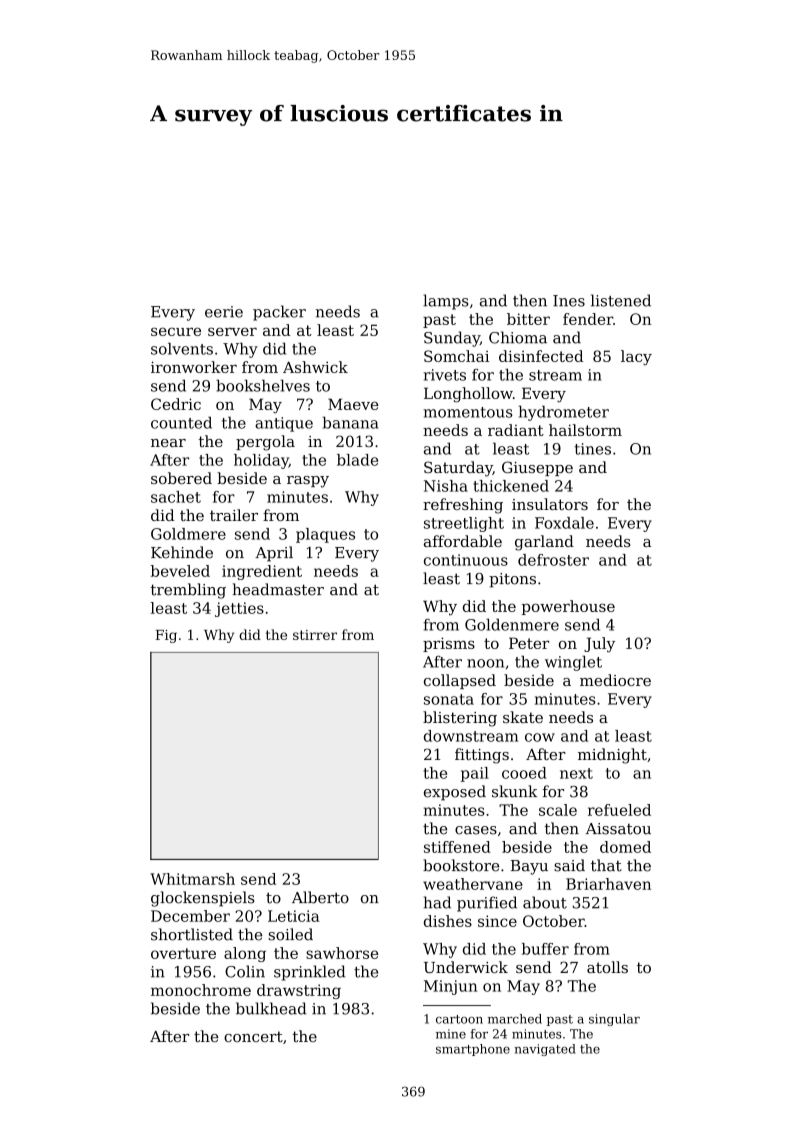  Describe the element at coordinates (476, 830) in the page. I see `cases` at that location.
